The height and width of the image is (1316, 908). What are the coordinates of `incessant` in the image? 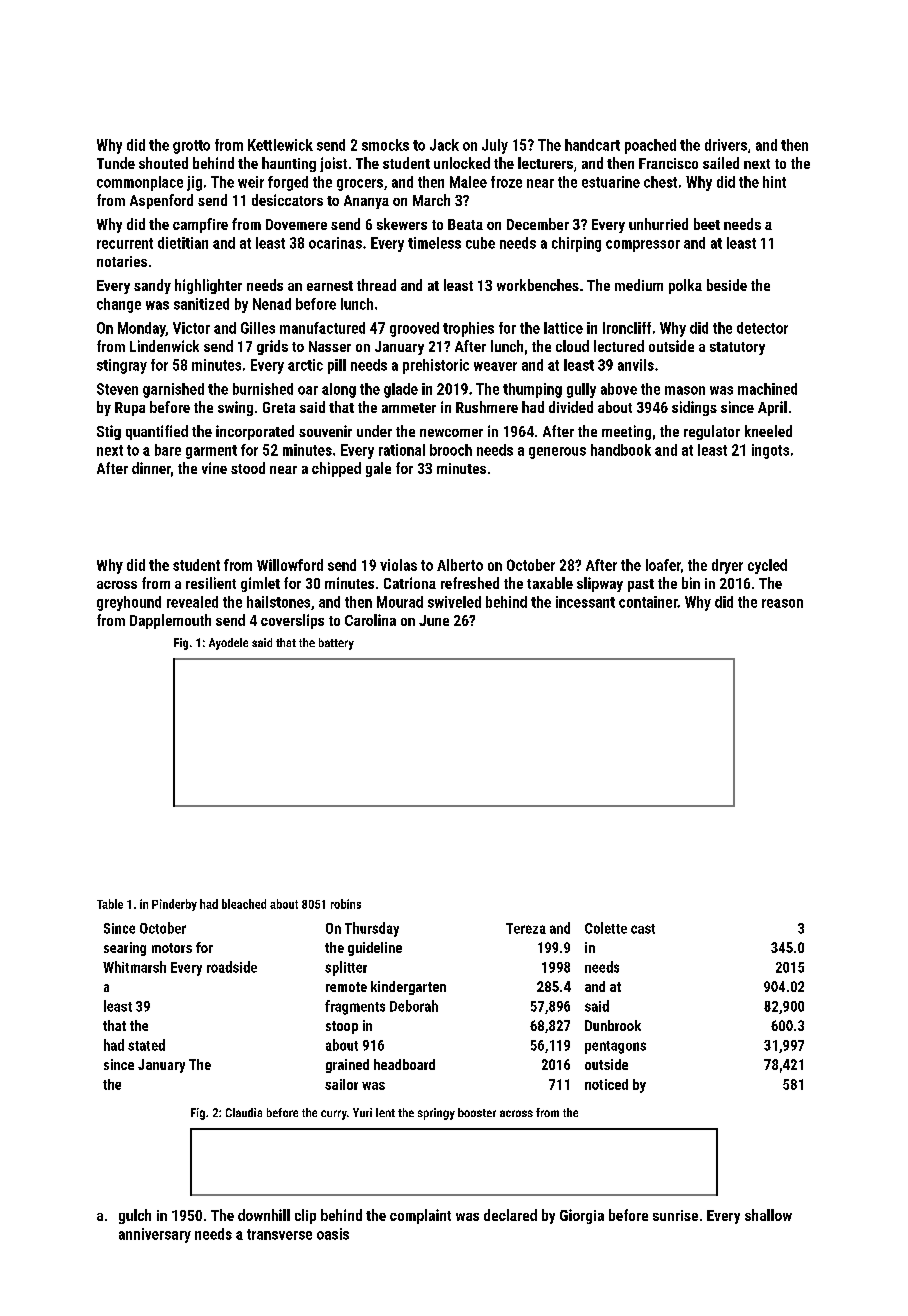 It's located at (585, 602).
